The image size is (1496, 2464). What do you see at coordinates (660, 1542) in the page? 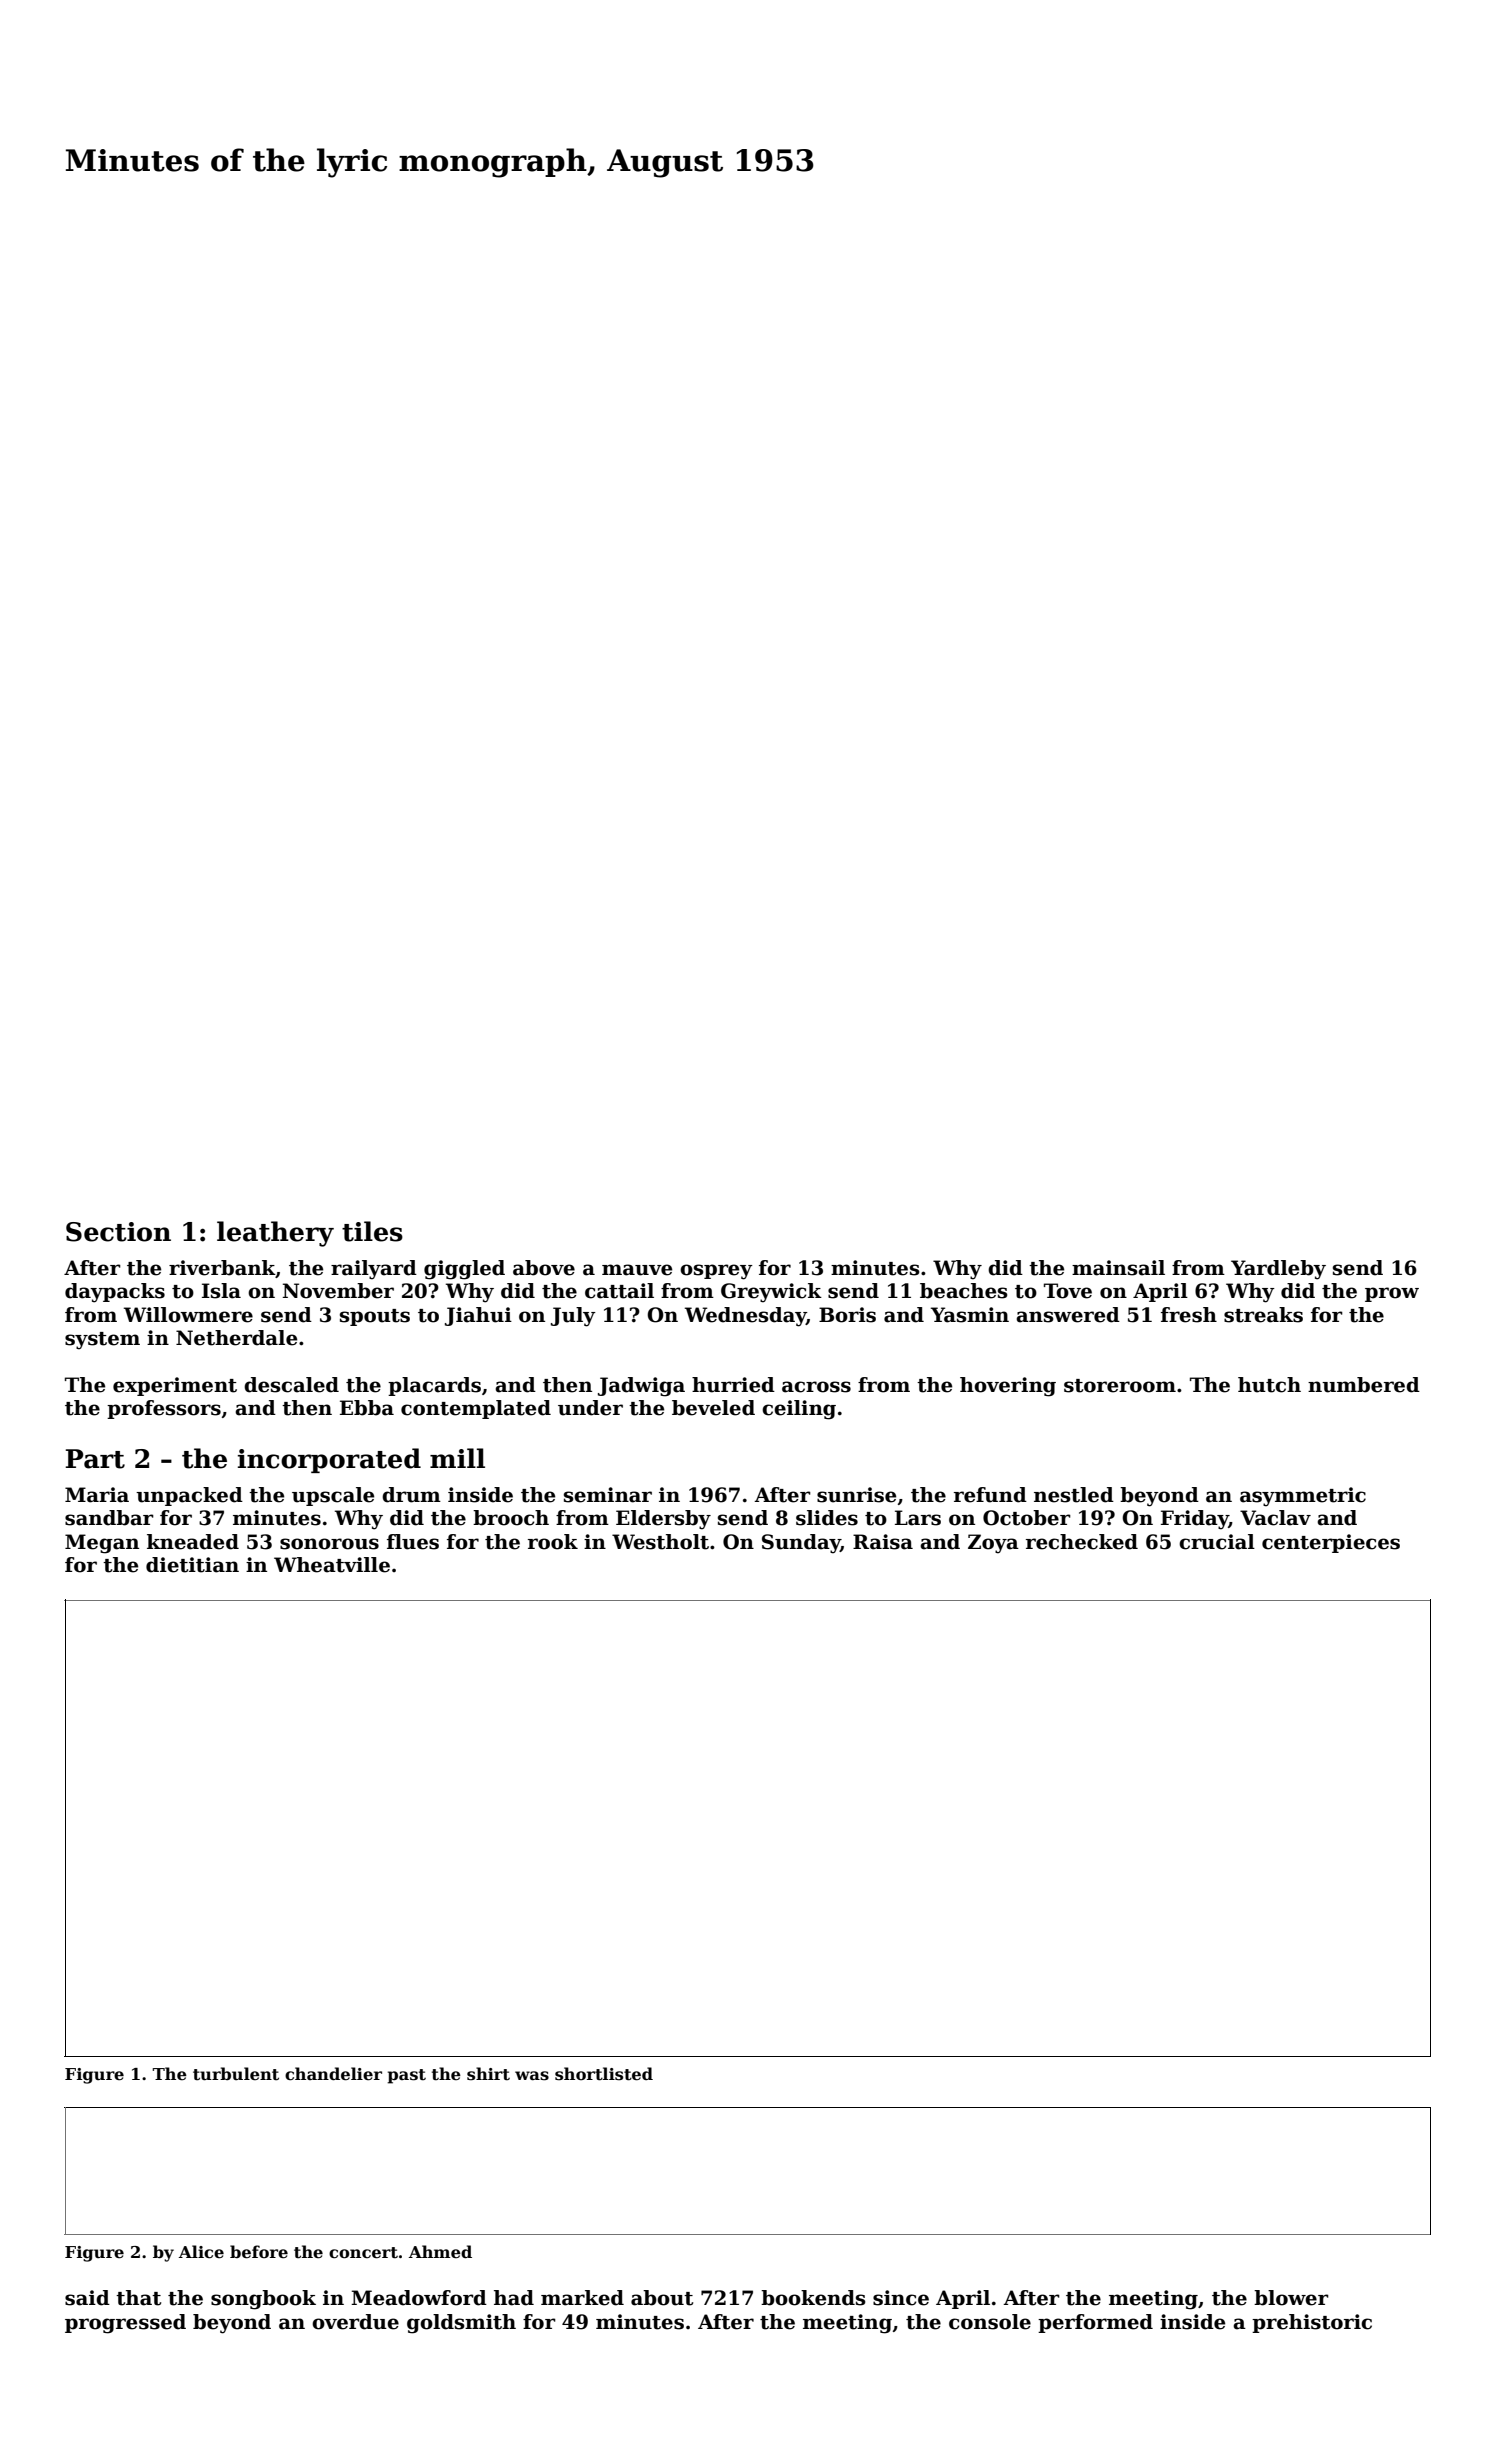
I see `Westholt` at bounding box center [660, 1542].
